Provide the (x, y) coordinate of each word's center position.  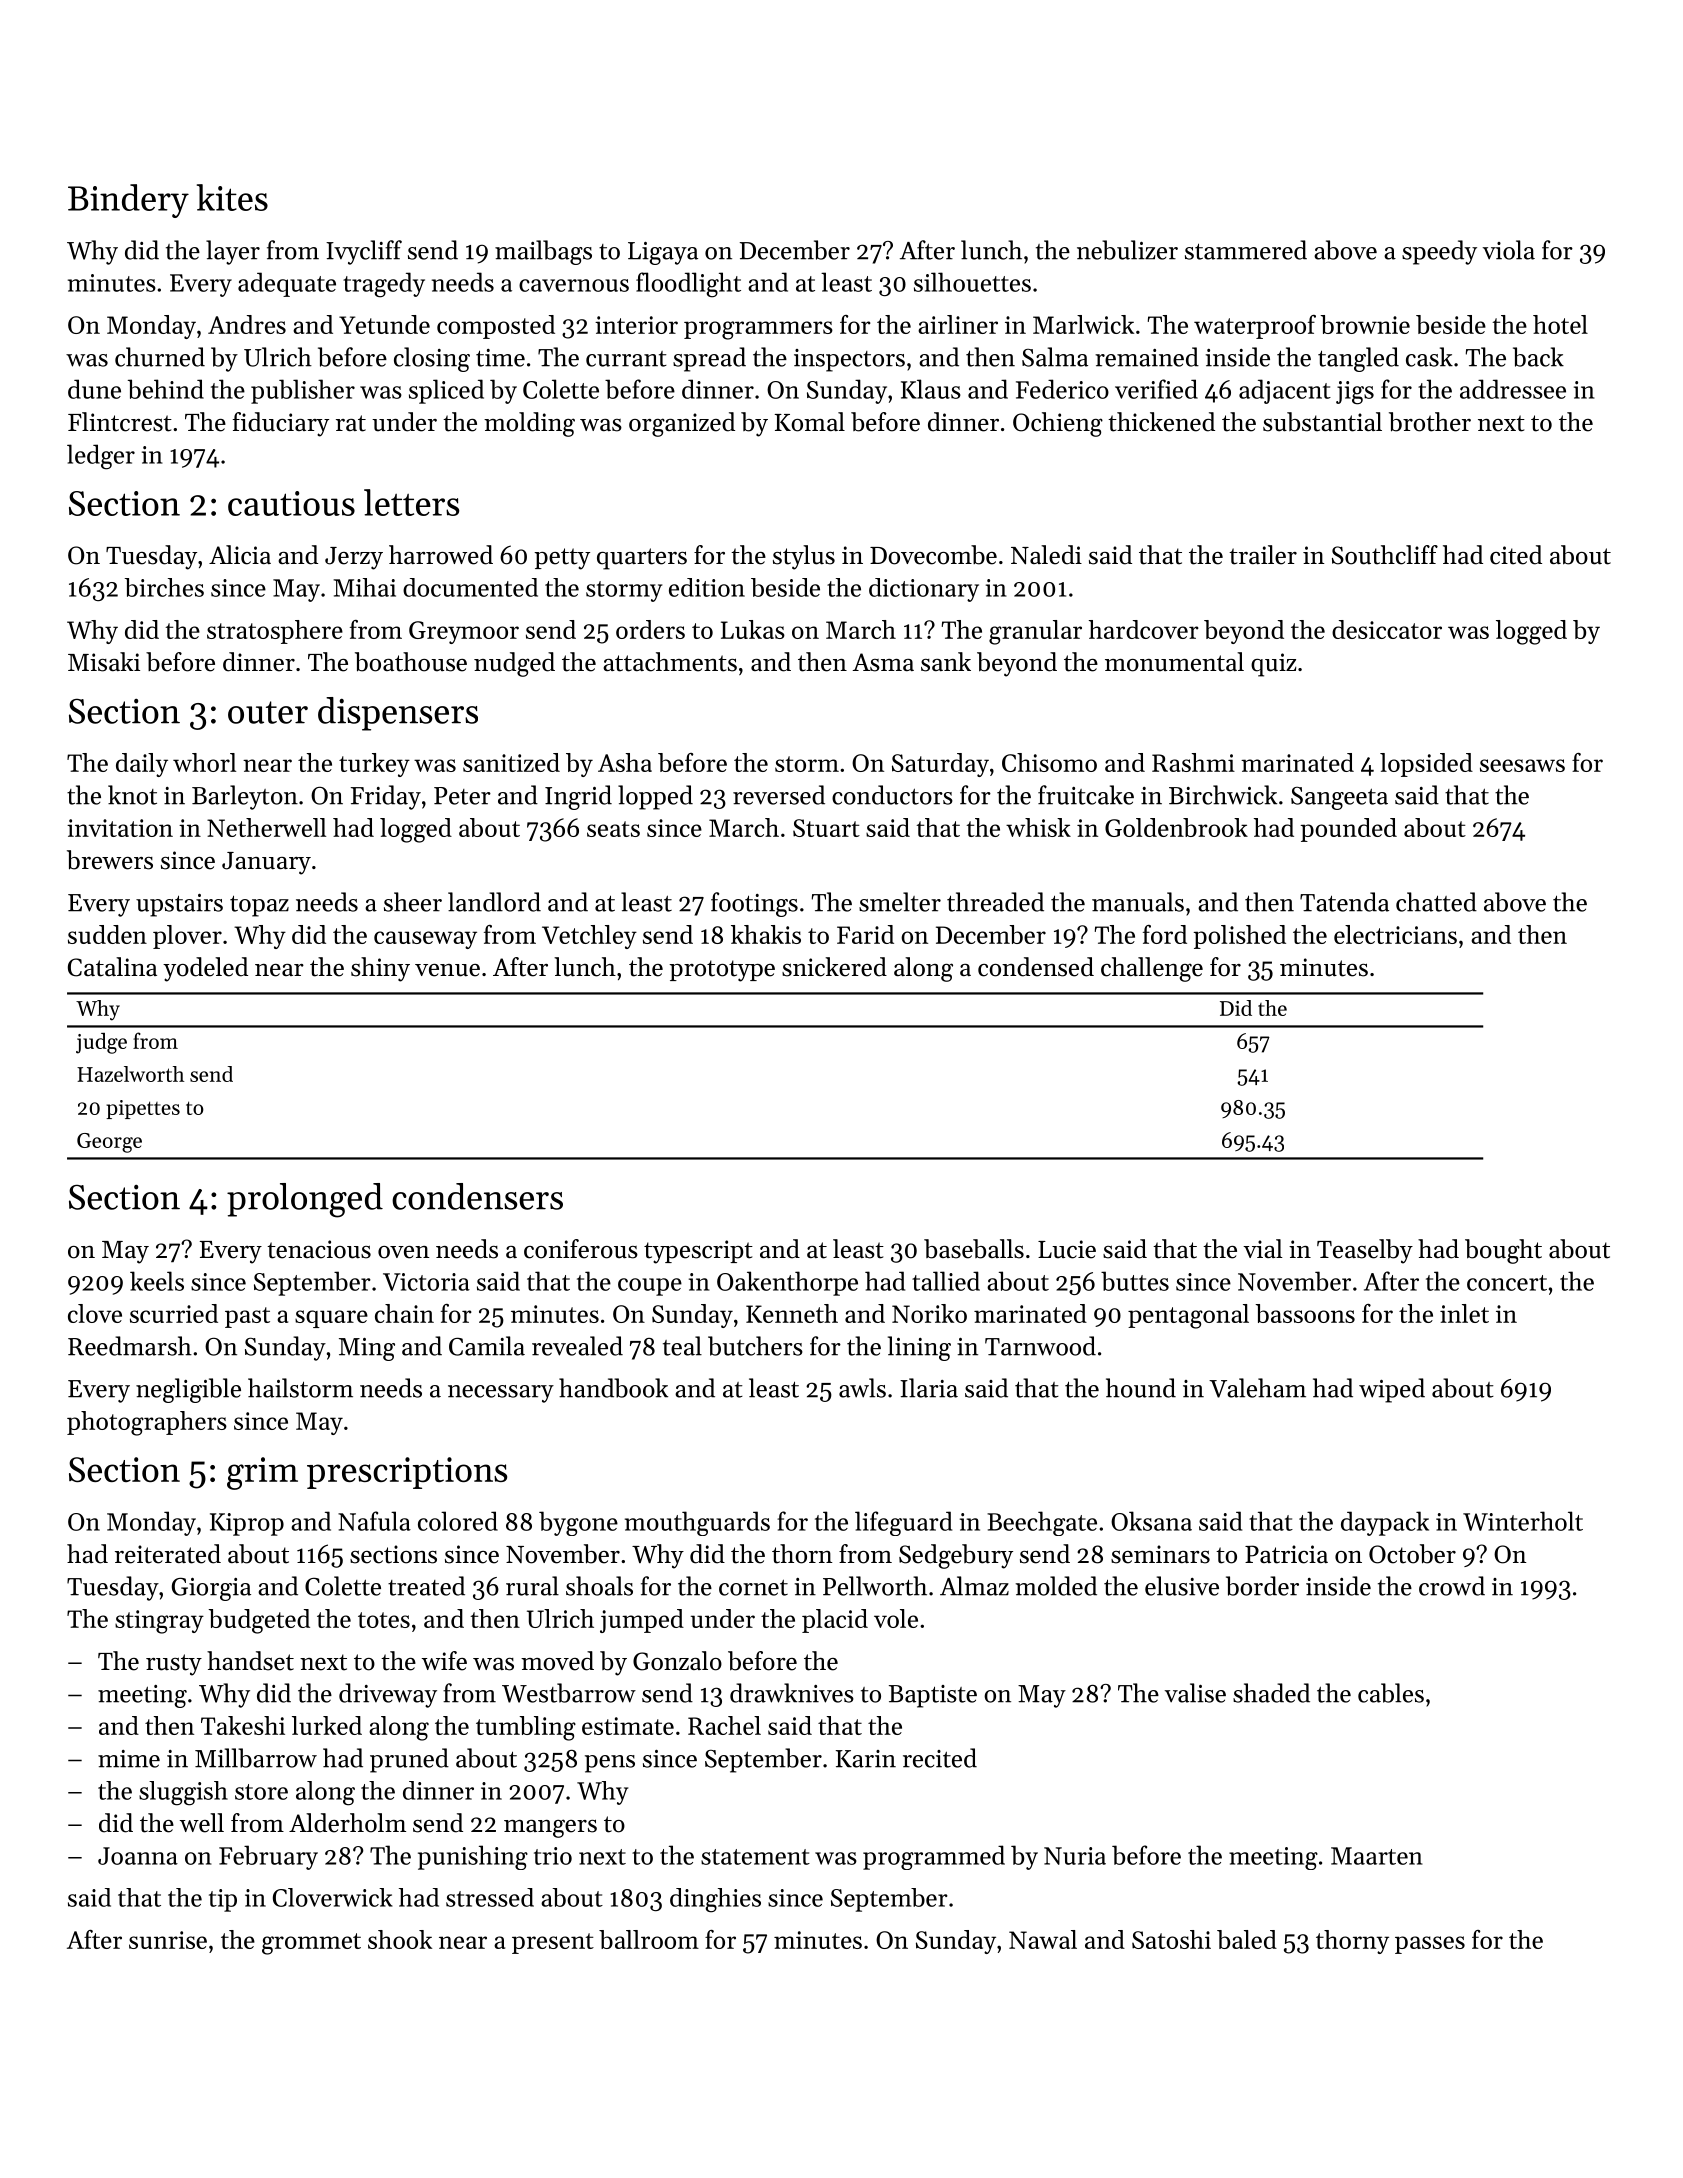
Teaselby (1365, 1251)
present (553, 1943)
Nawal (1043, 1939)
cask (1429, 357)
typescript (698, 1252)
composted (496, 327)
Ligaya (663, 253)
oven (403, 1252)
